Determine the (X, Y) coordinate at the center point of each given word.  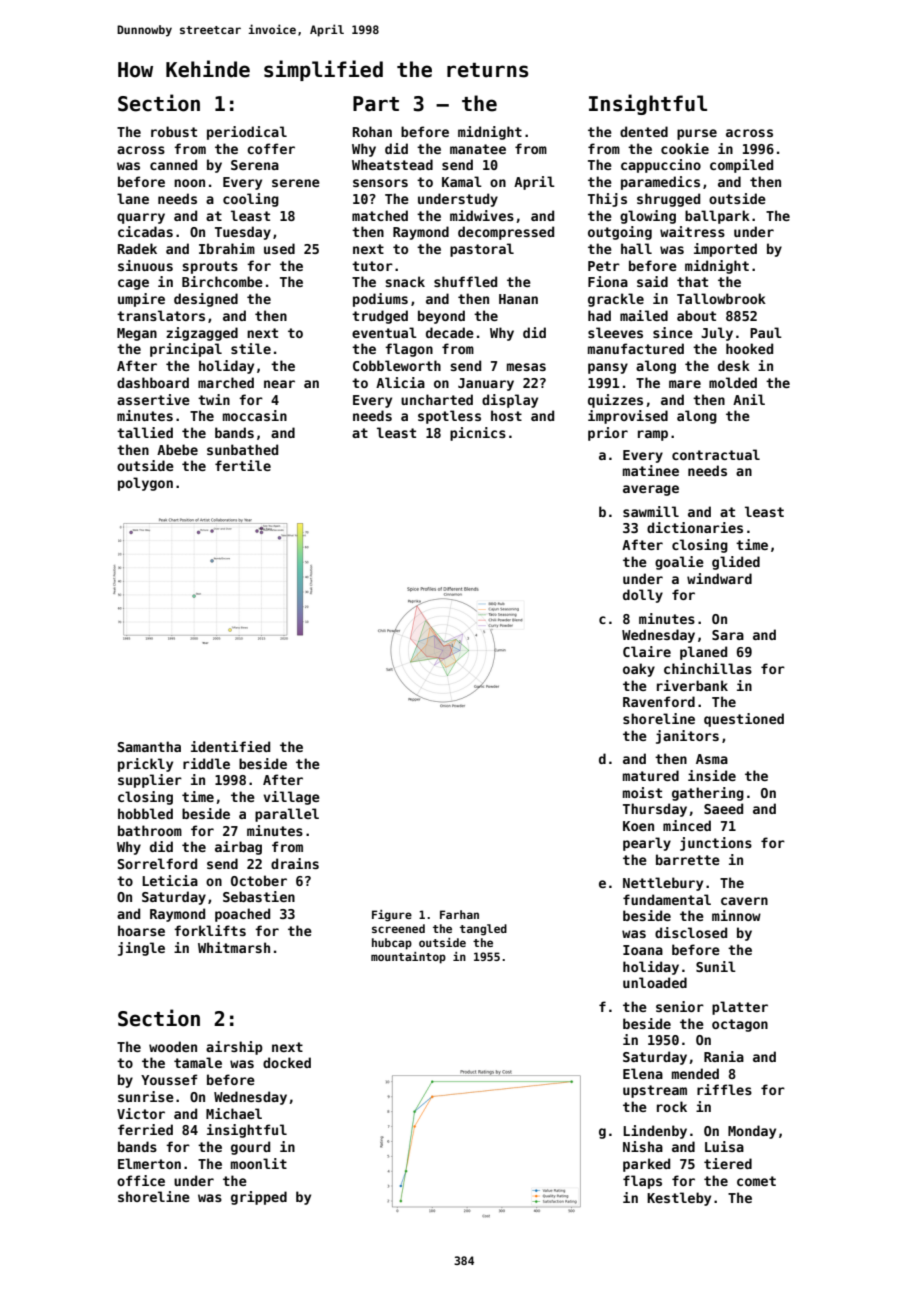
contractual (716, 454)
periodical (247, 133)
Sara (728, 635)
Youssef (169, 1079)
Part (376, 104)
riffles (724, 1089)
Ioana (643, 950)
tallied (145, 432)
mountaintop (408, 958)
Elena (643, 1073)
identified (230, 746)
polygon (145, 484)
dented (644, 131)
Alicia (400, 382)
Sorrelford (157, 863)
